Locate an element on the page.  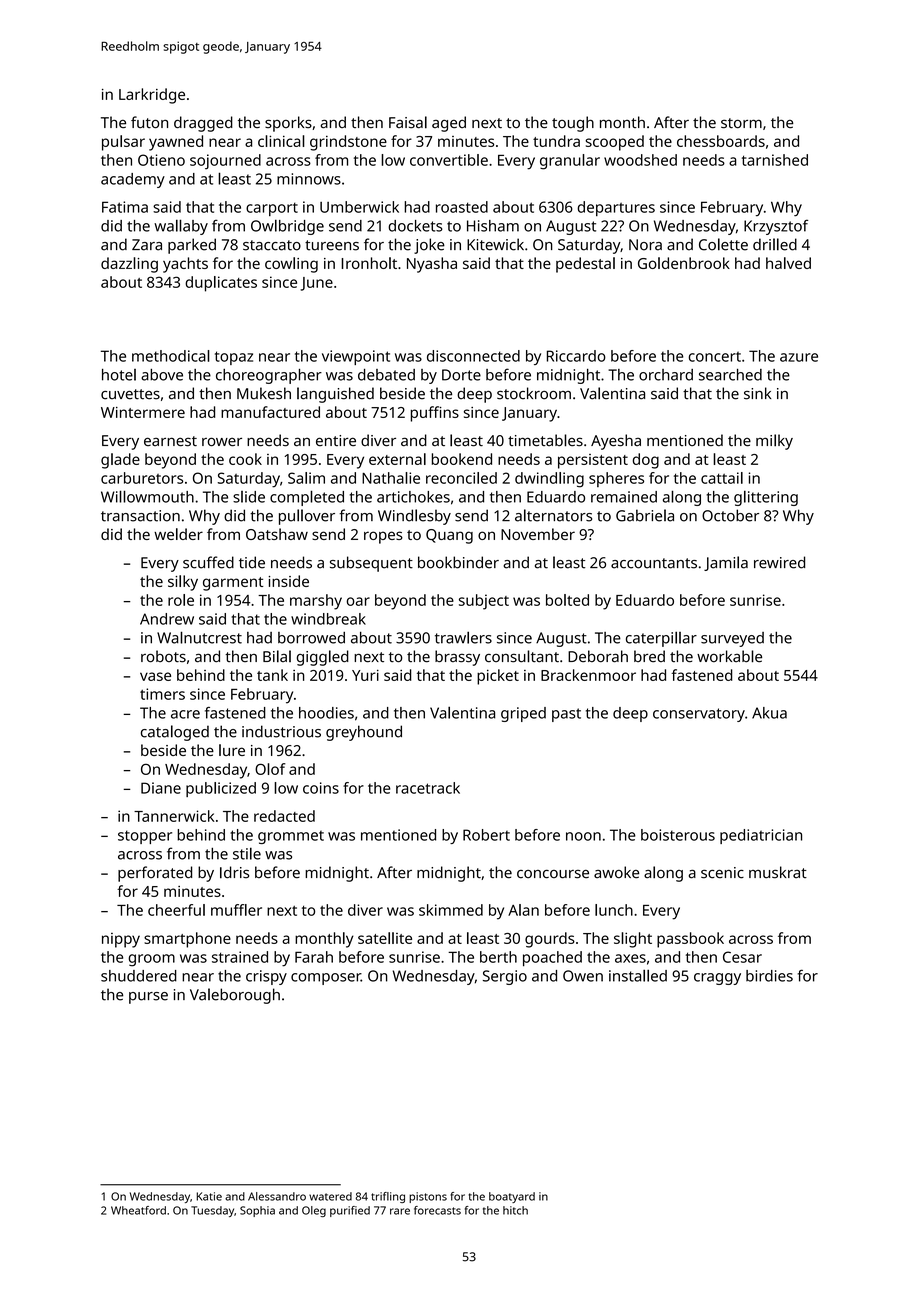
pedestal is located at coordinates (585, 265).
